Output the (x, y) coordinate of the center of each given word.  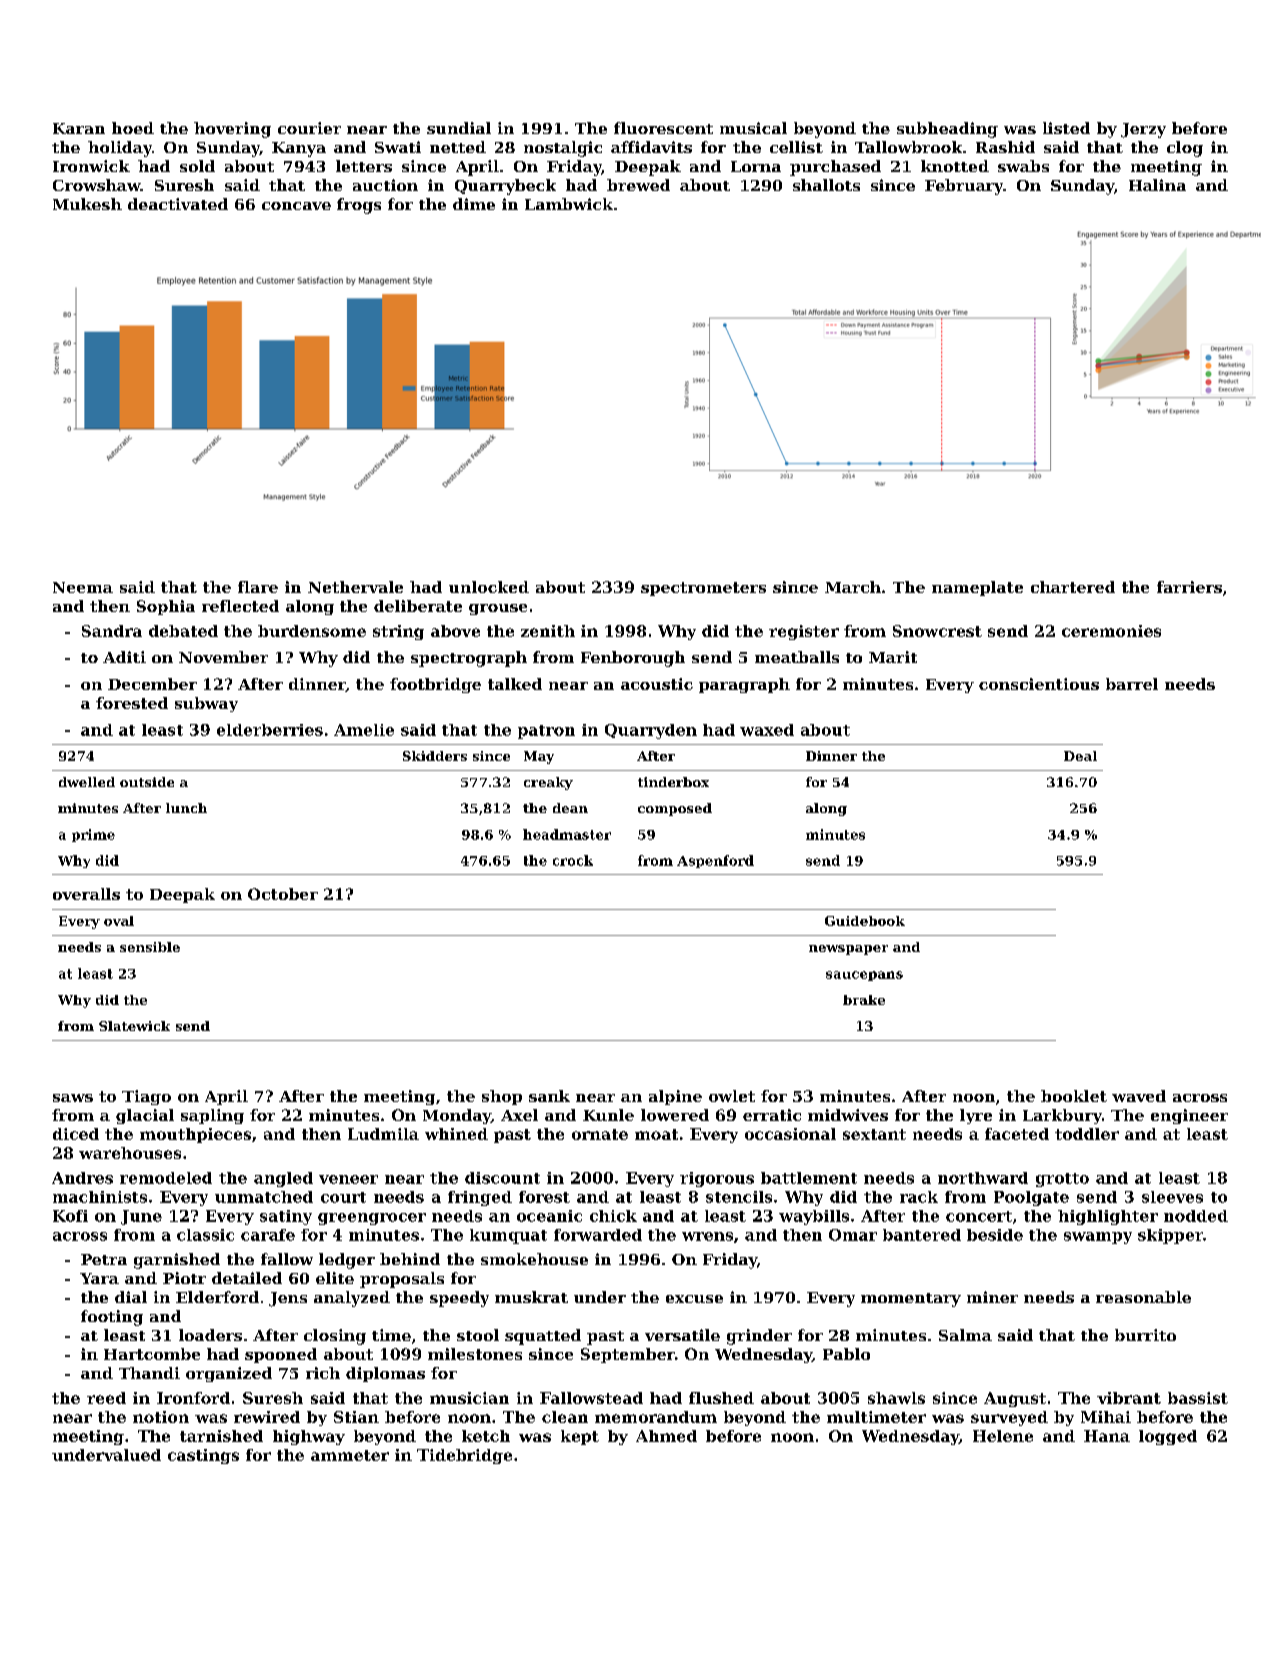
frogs (359, 206)
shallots (826, 185)
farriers (1189, 587)
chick (613, 1216)
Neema (83, 587)
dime (474, 204)
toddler (1087, 1134)
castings (203, 1456)
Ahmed (666, 1436)
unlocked (489, 587)
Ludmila (383, 1134)
